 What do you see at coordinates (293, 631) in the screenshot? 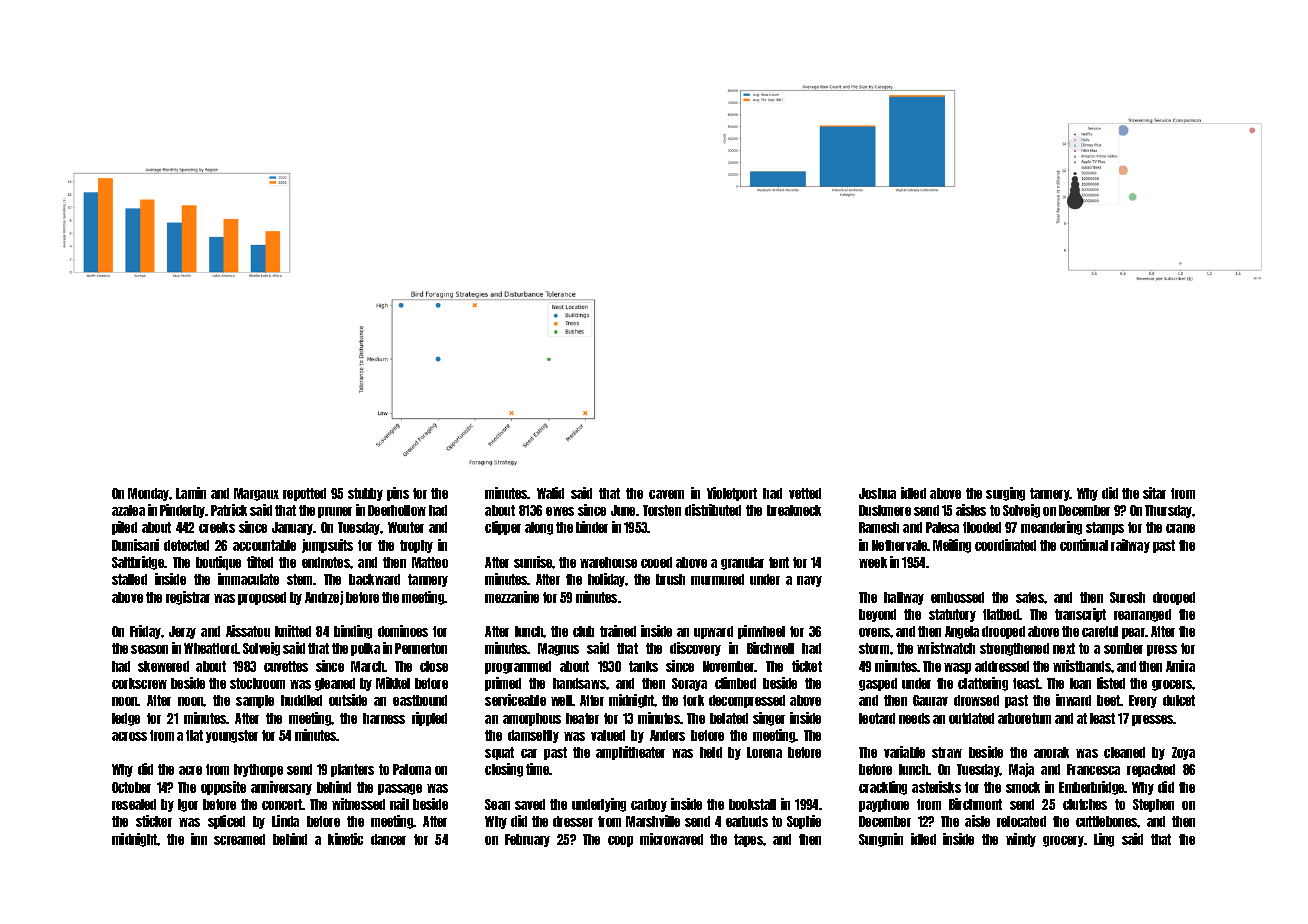
I see `knitted` at bounding box center [293, 631].
